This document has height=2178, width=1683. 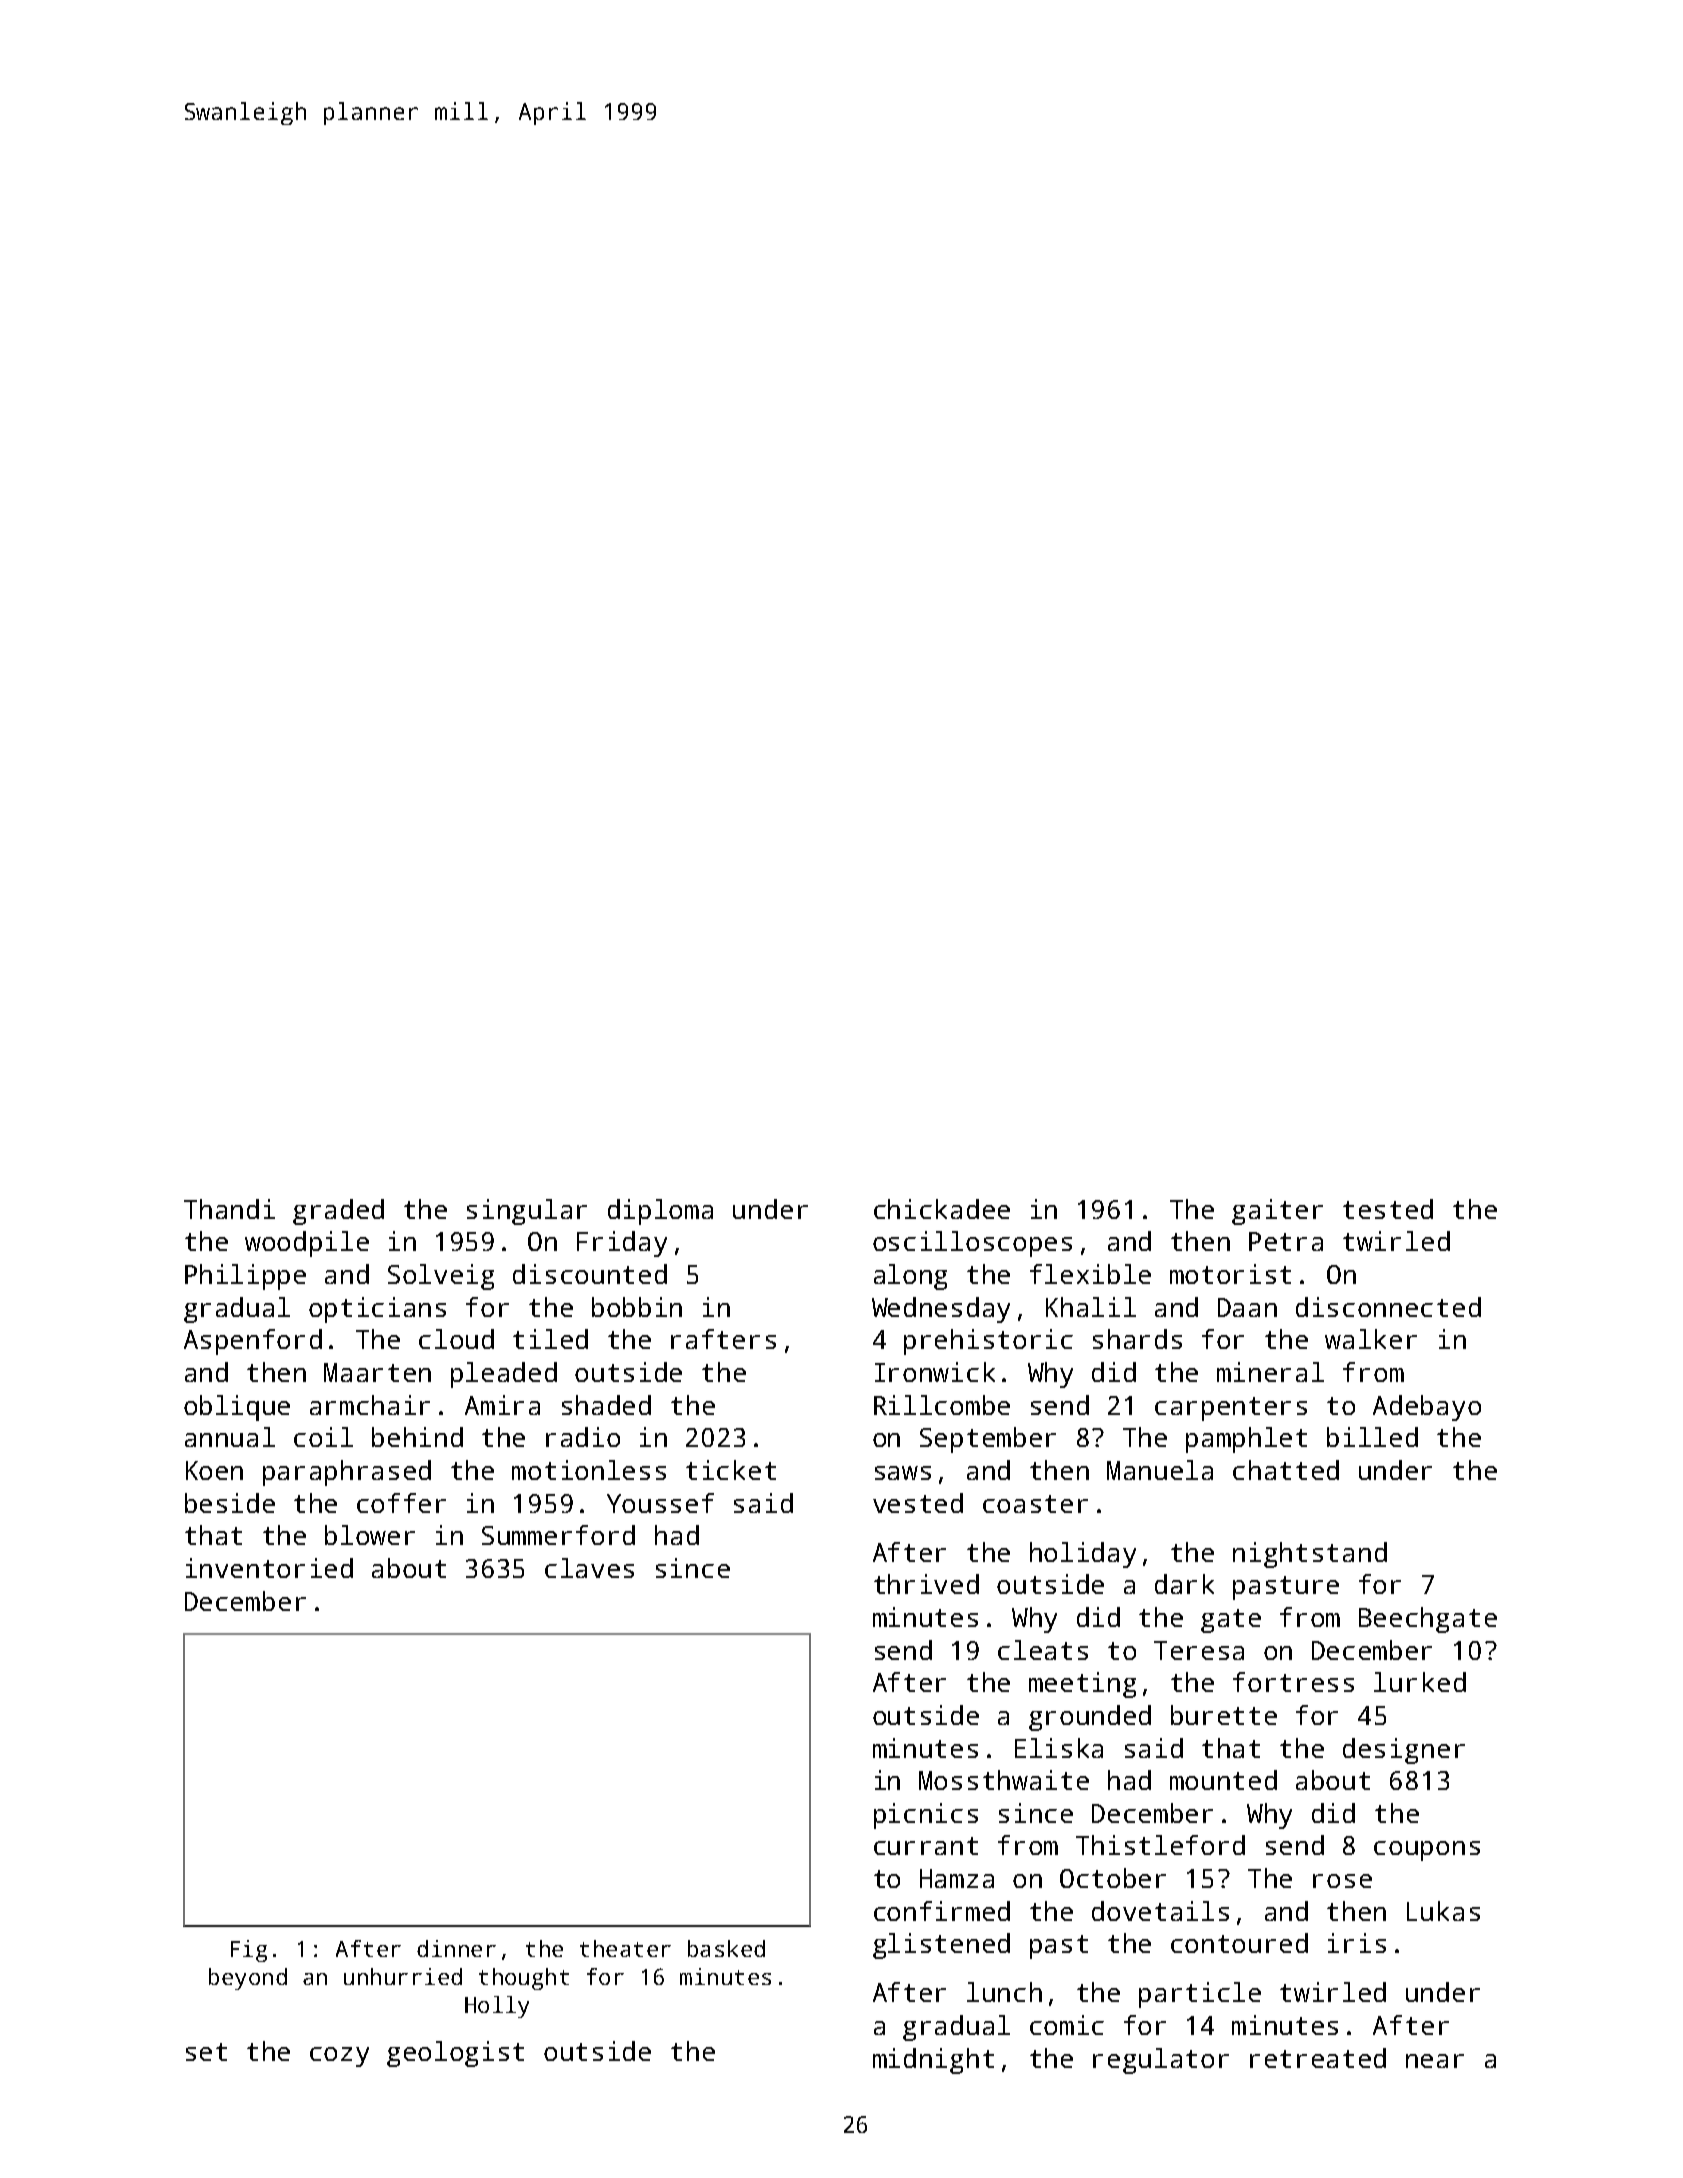 I want to click on lunch, so click(x=1004, y=1992).
